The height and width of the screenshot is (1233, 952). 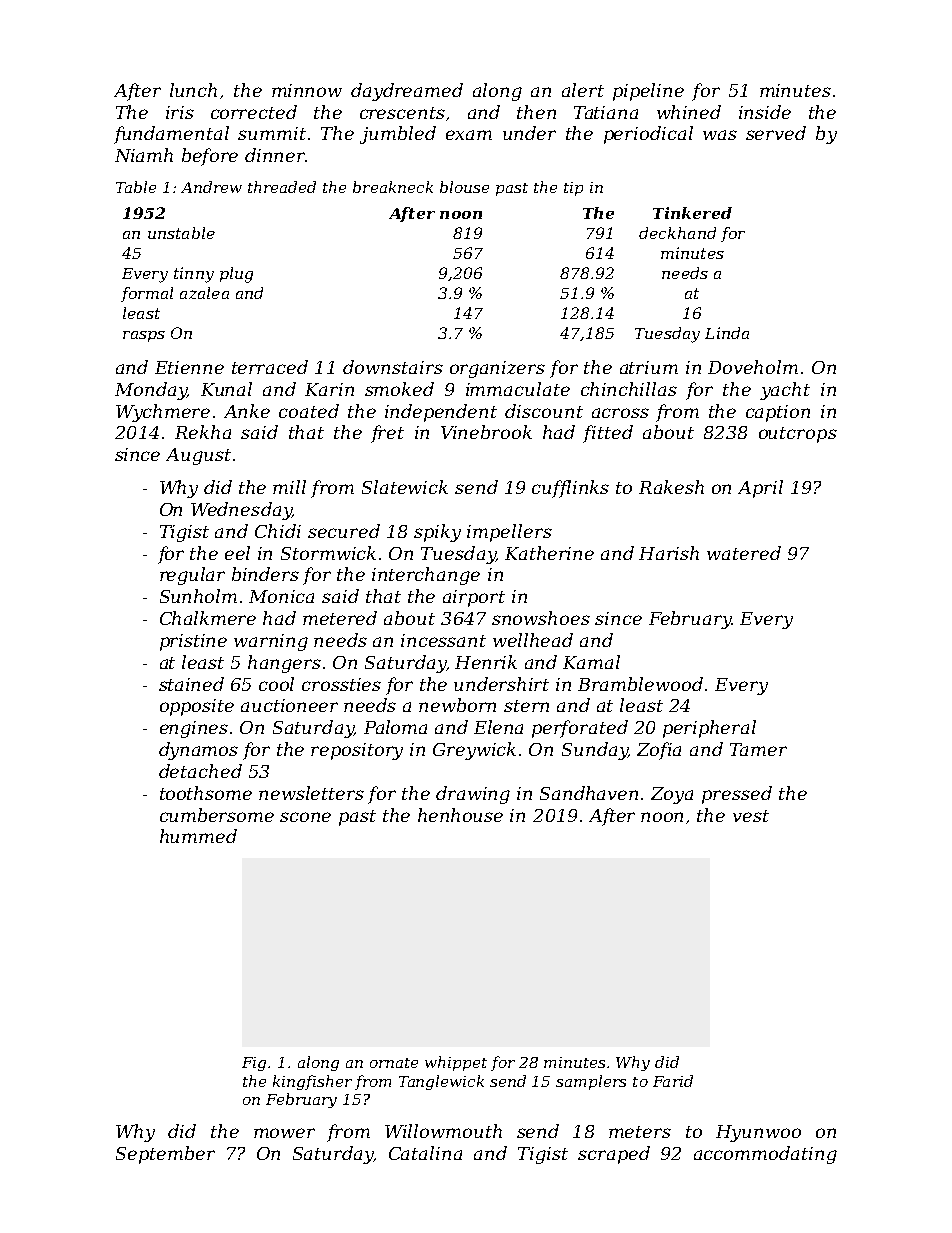 I want to click on coated, so click(x=309, y=411).
